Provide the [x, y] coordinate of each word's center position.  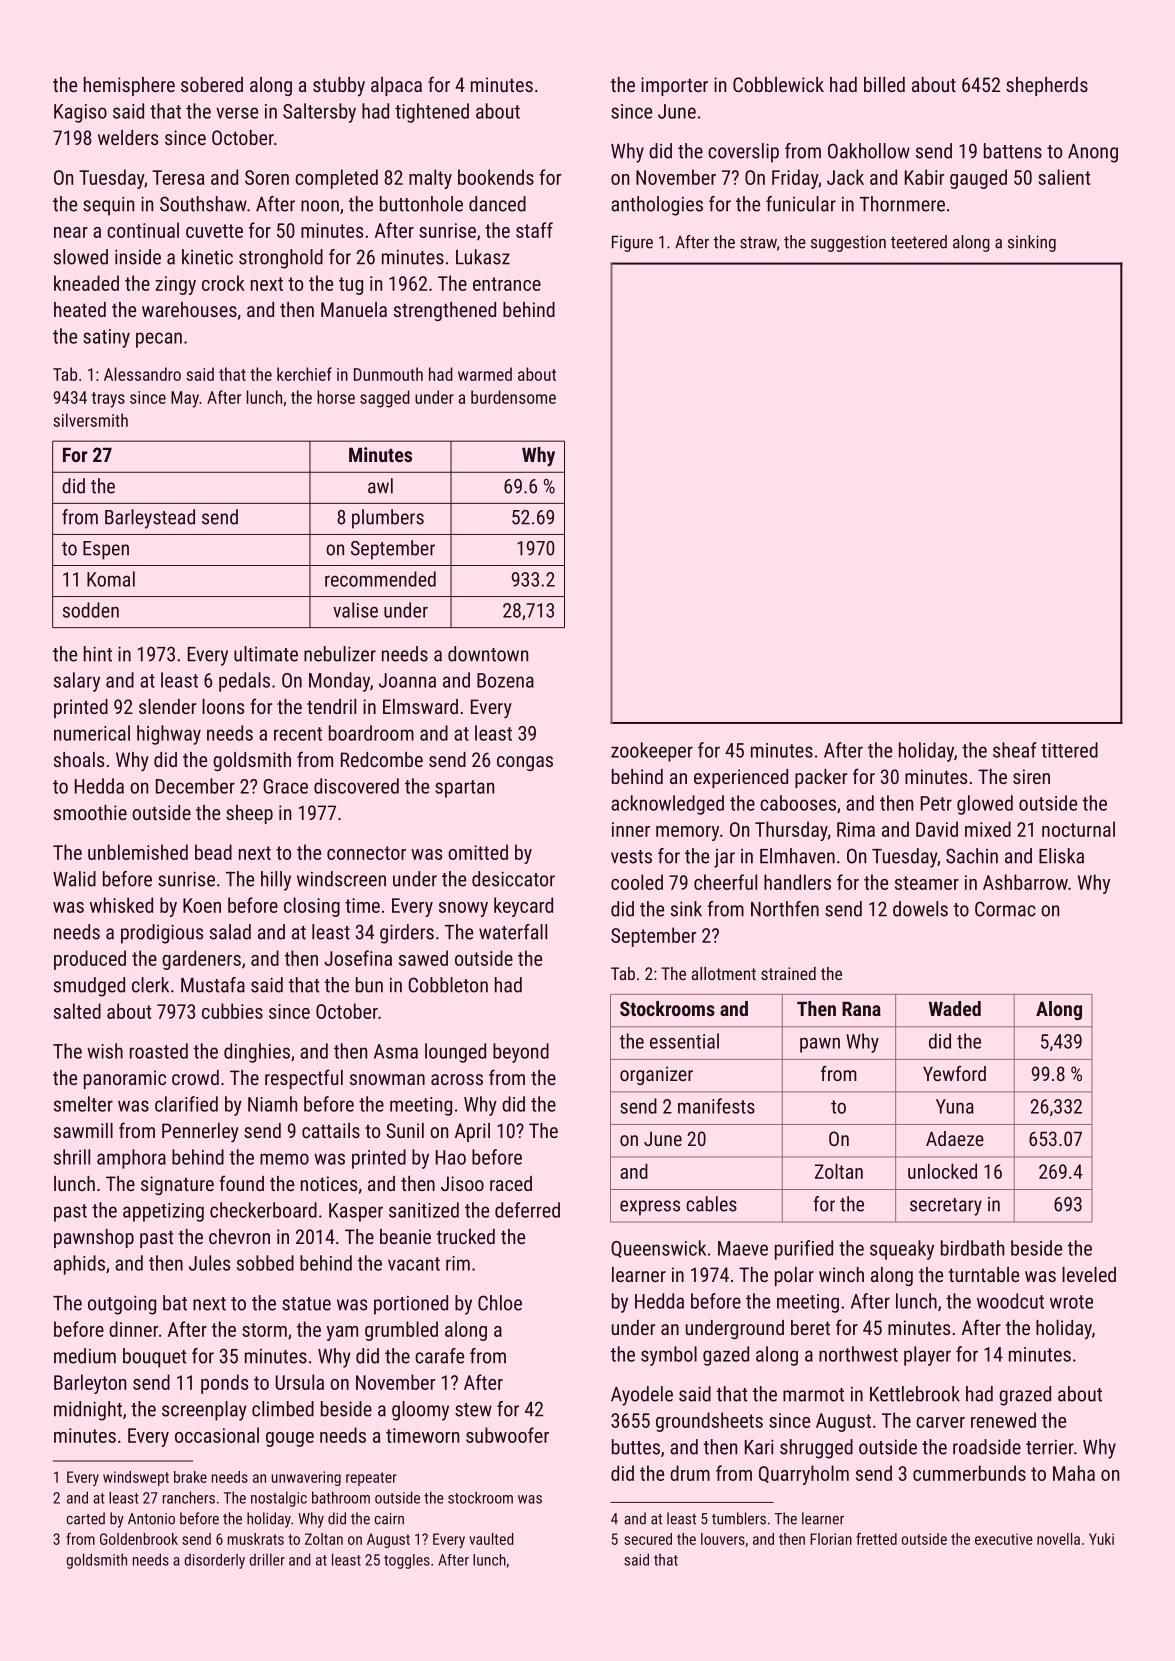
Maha [1074, 1473]
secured [648, 1539]
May [185, 399]
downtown [488, 654]
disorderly [214, 1561]
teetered [919, 242]
